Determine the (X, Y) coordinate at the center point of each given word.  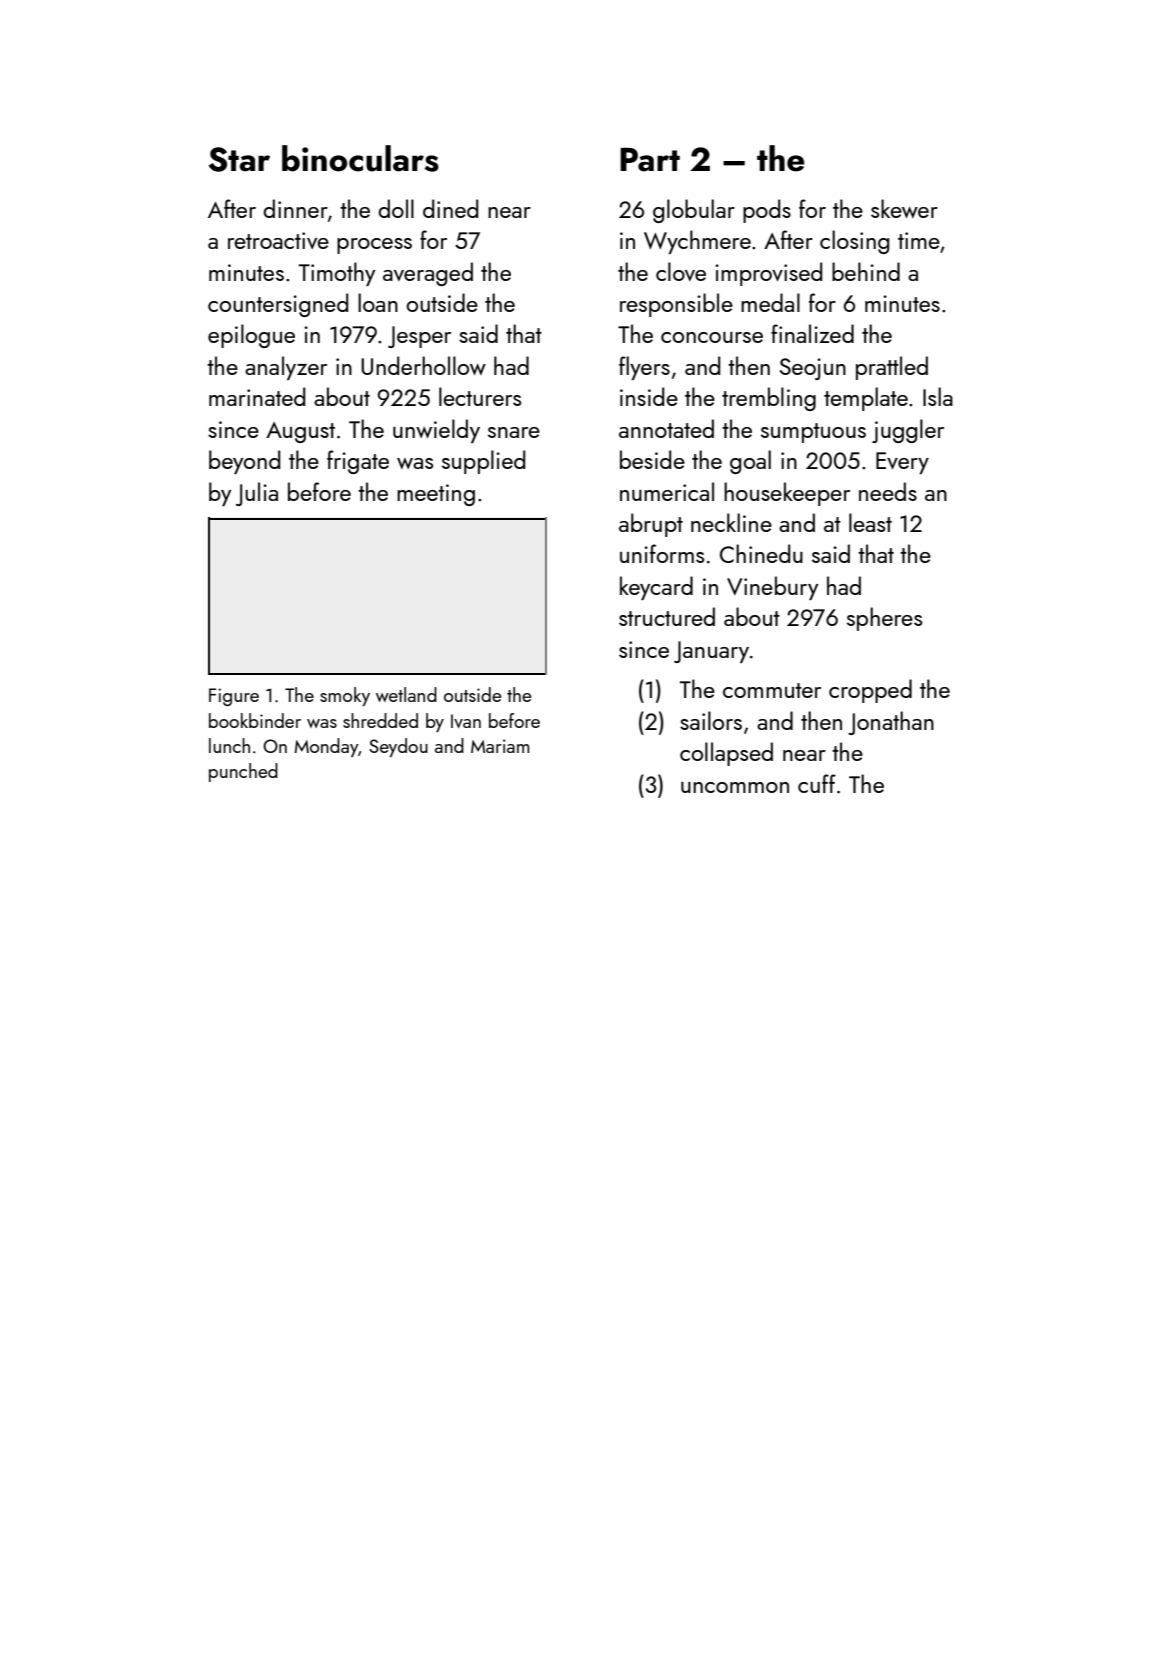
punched (243, 772)
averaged (428, 274)
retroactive (278, 240)
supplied (483, 462)
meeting (436, 495)
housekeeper (787, 494)
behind (866, 271)
